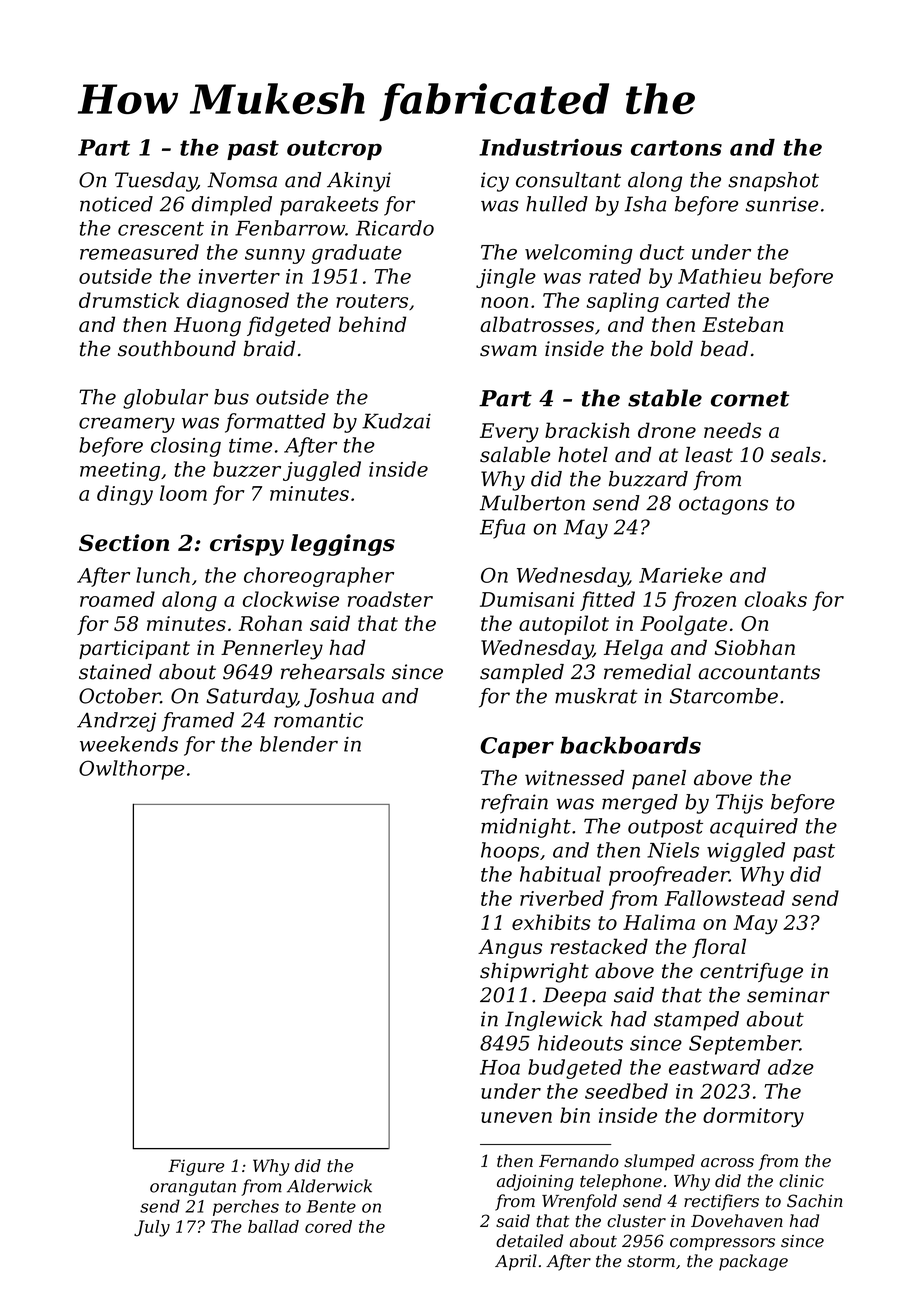 The image size is (924, 1314). Describe the element at coordinates (502, 529) in the page. I see `Efua` at that location.
